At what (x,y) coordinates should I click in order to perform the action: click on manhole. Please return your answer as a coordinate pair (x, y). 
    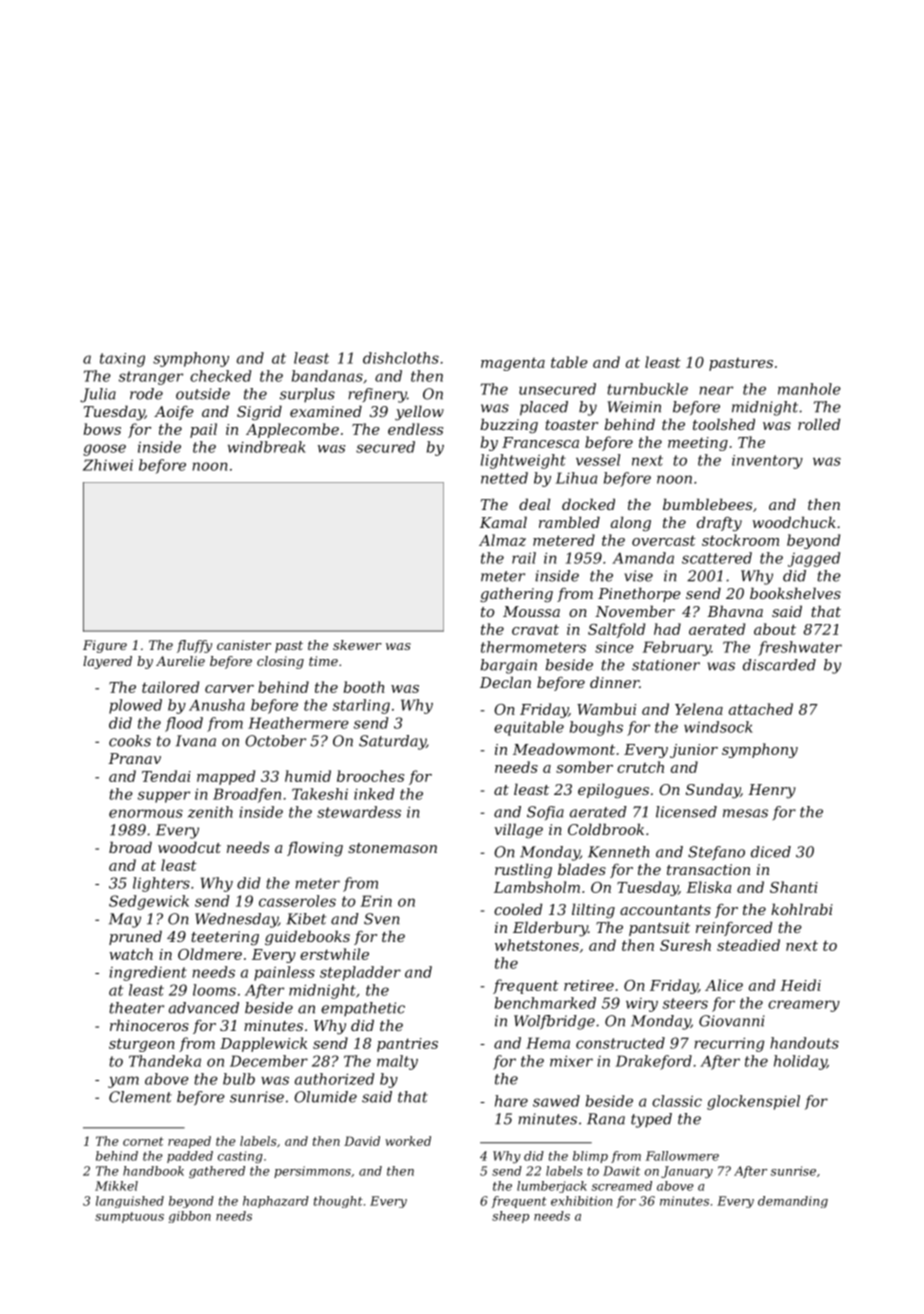
    Looking at the image, I should click on (809, 389).
